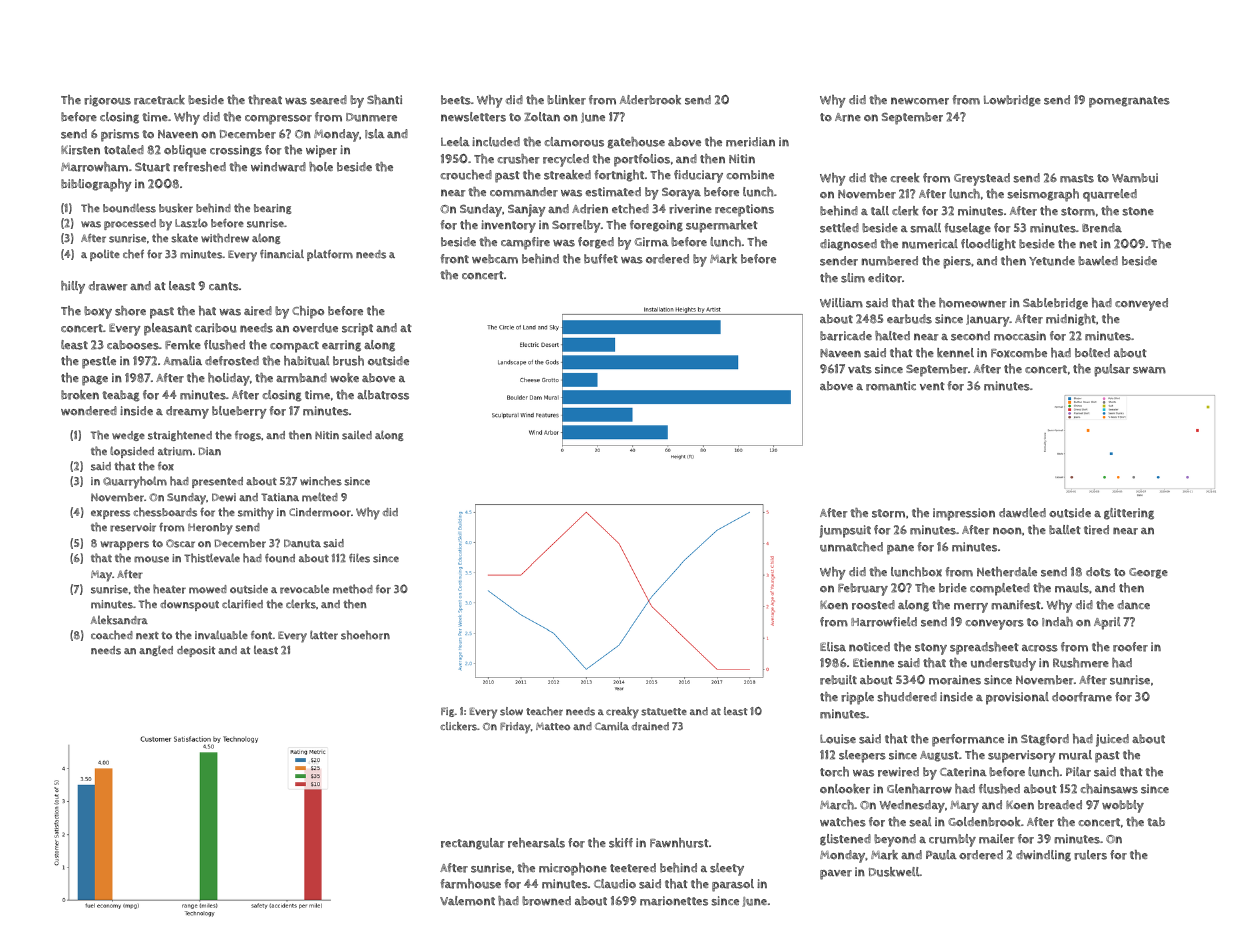 The height and width of the document is (952, 1233). I want to click on Alderbrook, so click(650, 100).
